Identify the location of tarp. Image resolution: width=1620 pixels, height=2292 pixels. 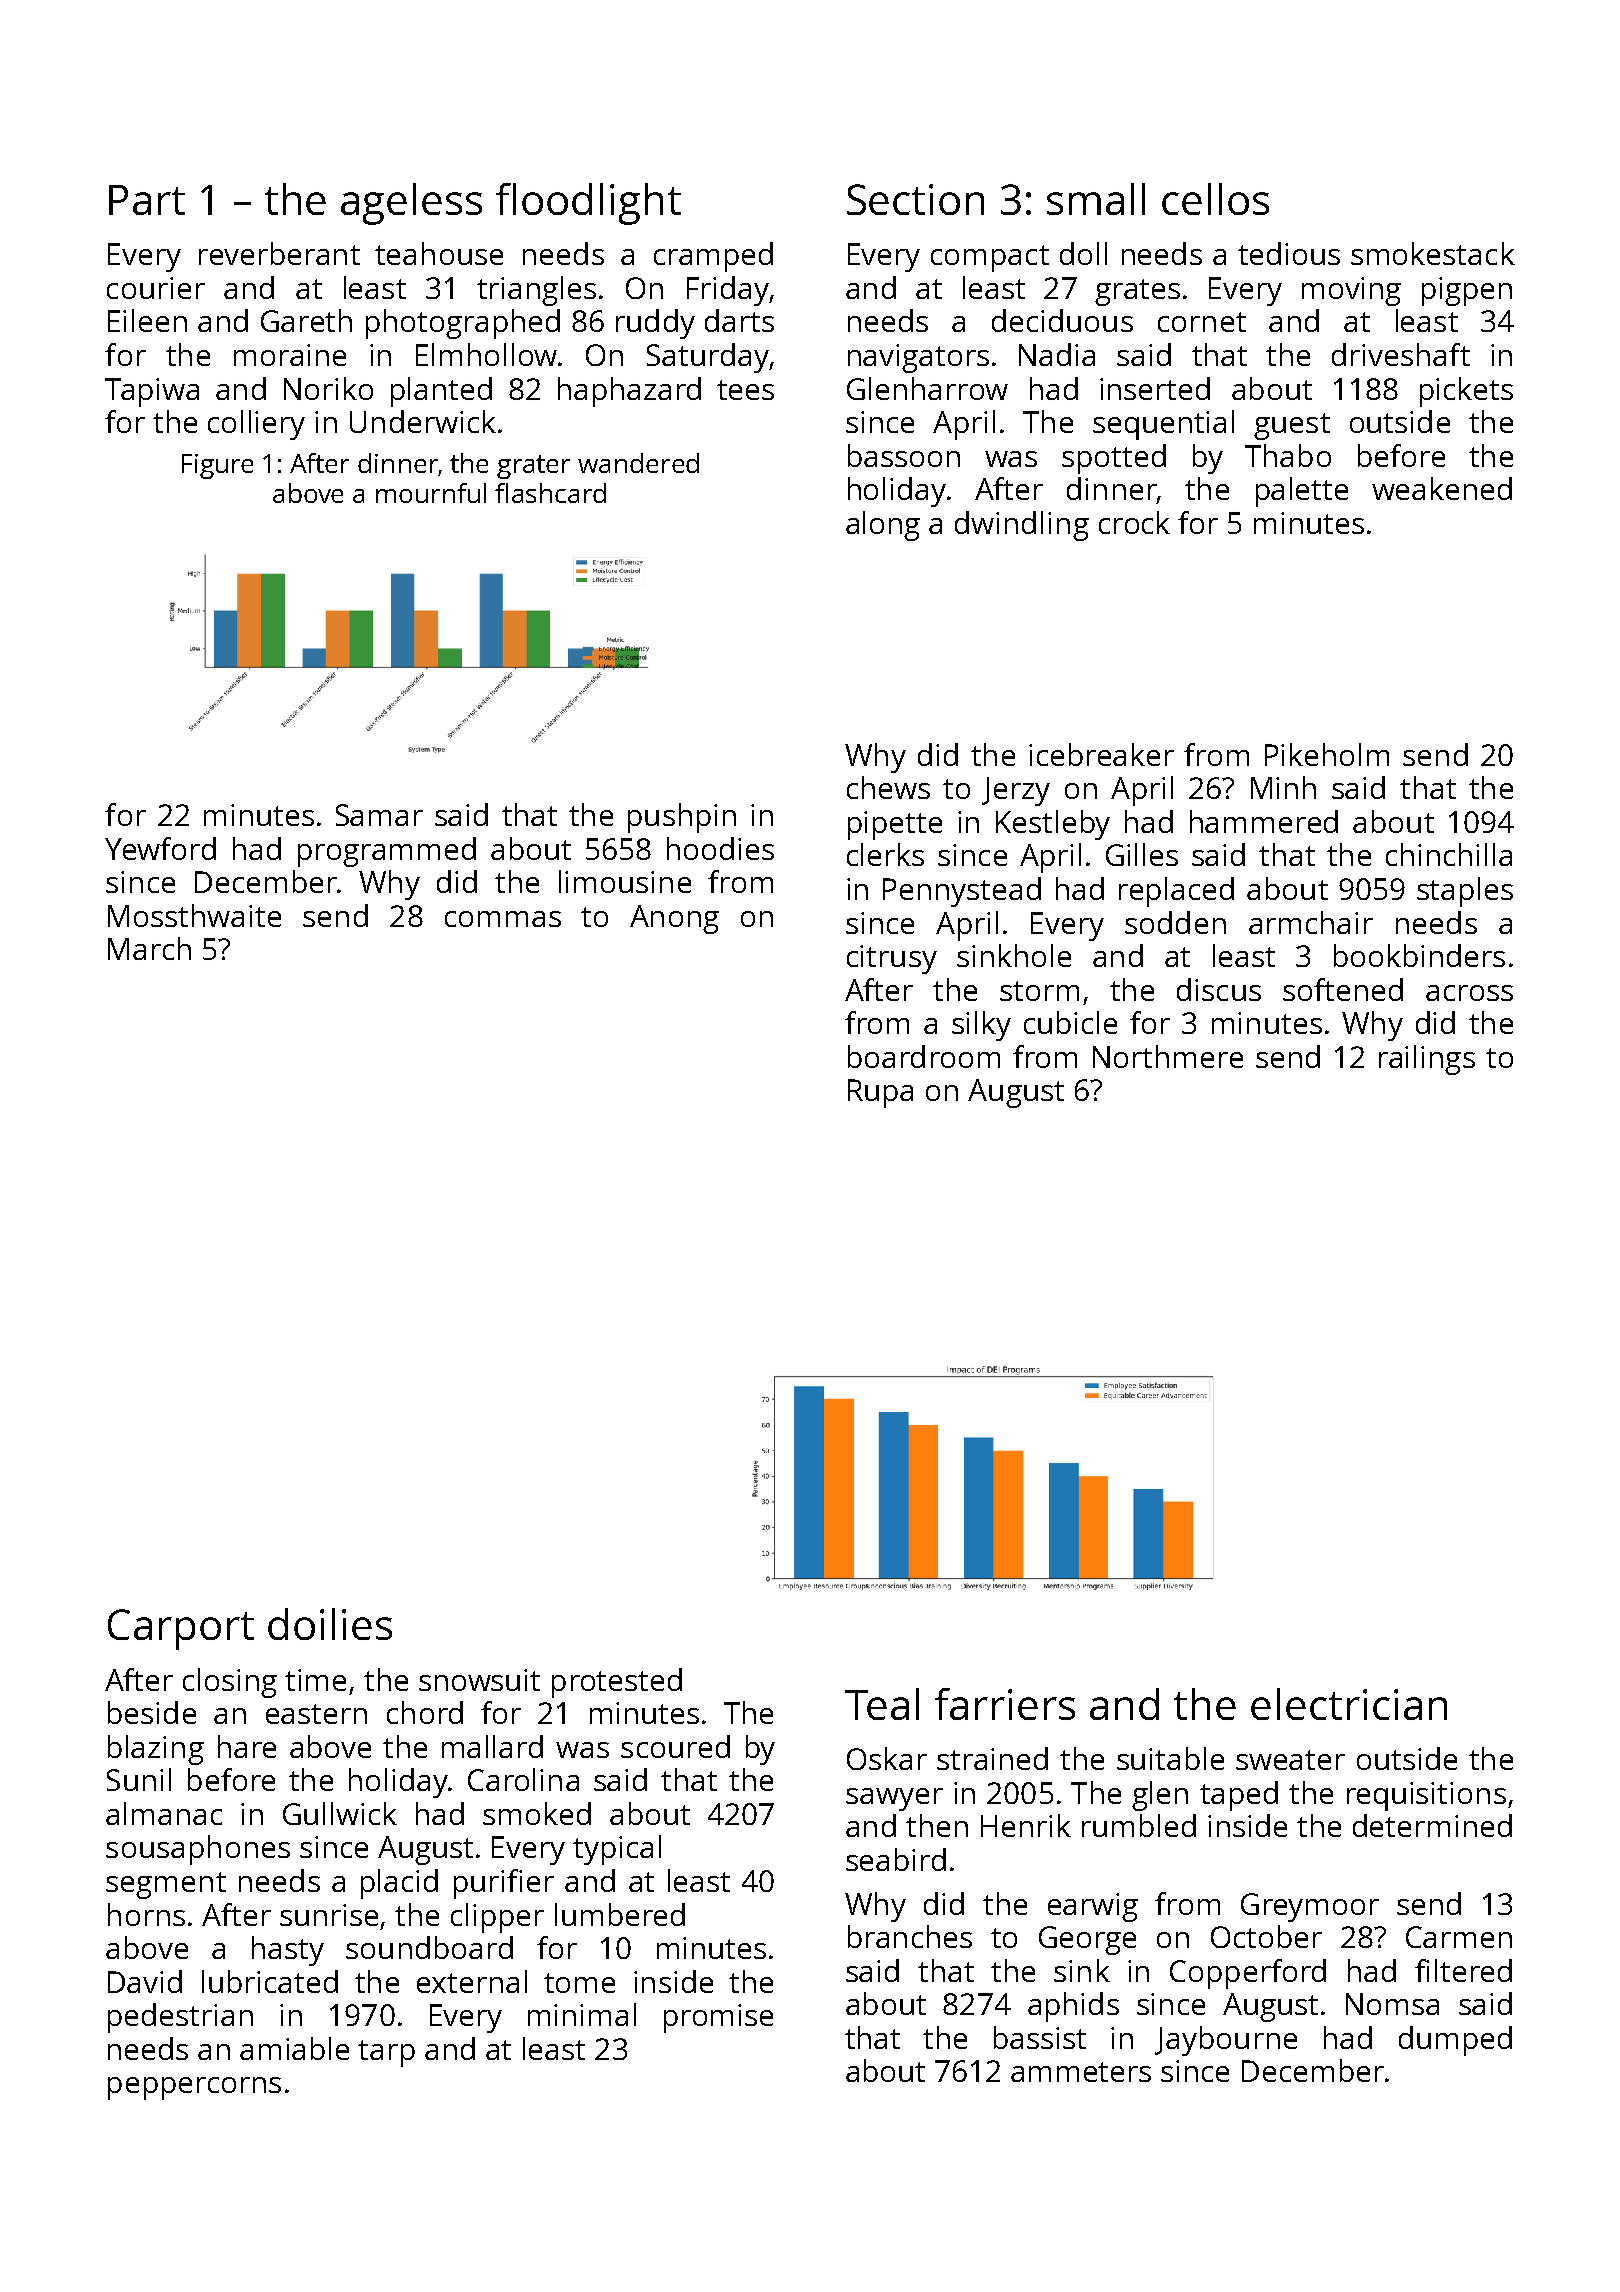
(386, 2053).
